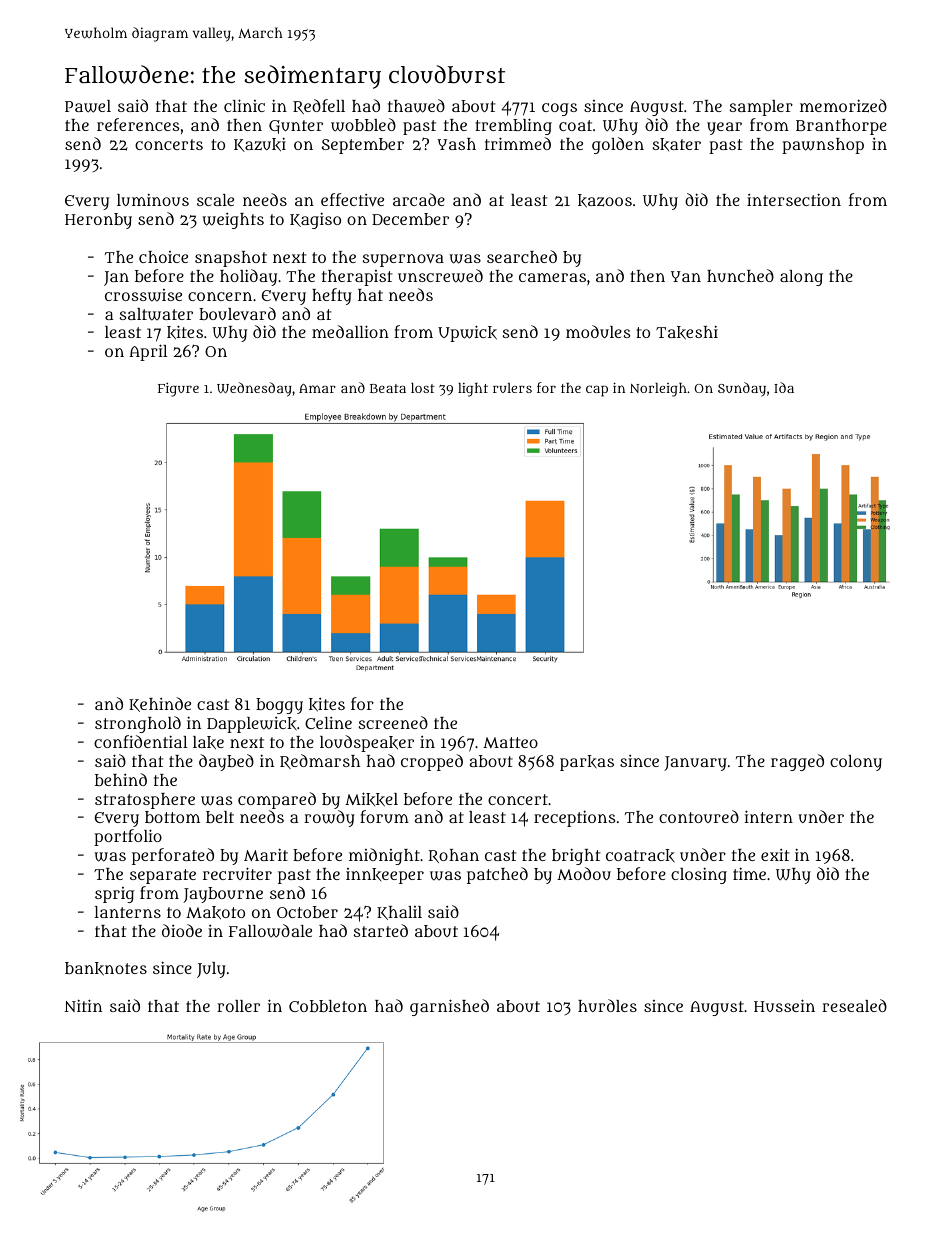 This document has height=1233, width=952. I want to click on resealed, so click(854, 1005).
